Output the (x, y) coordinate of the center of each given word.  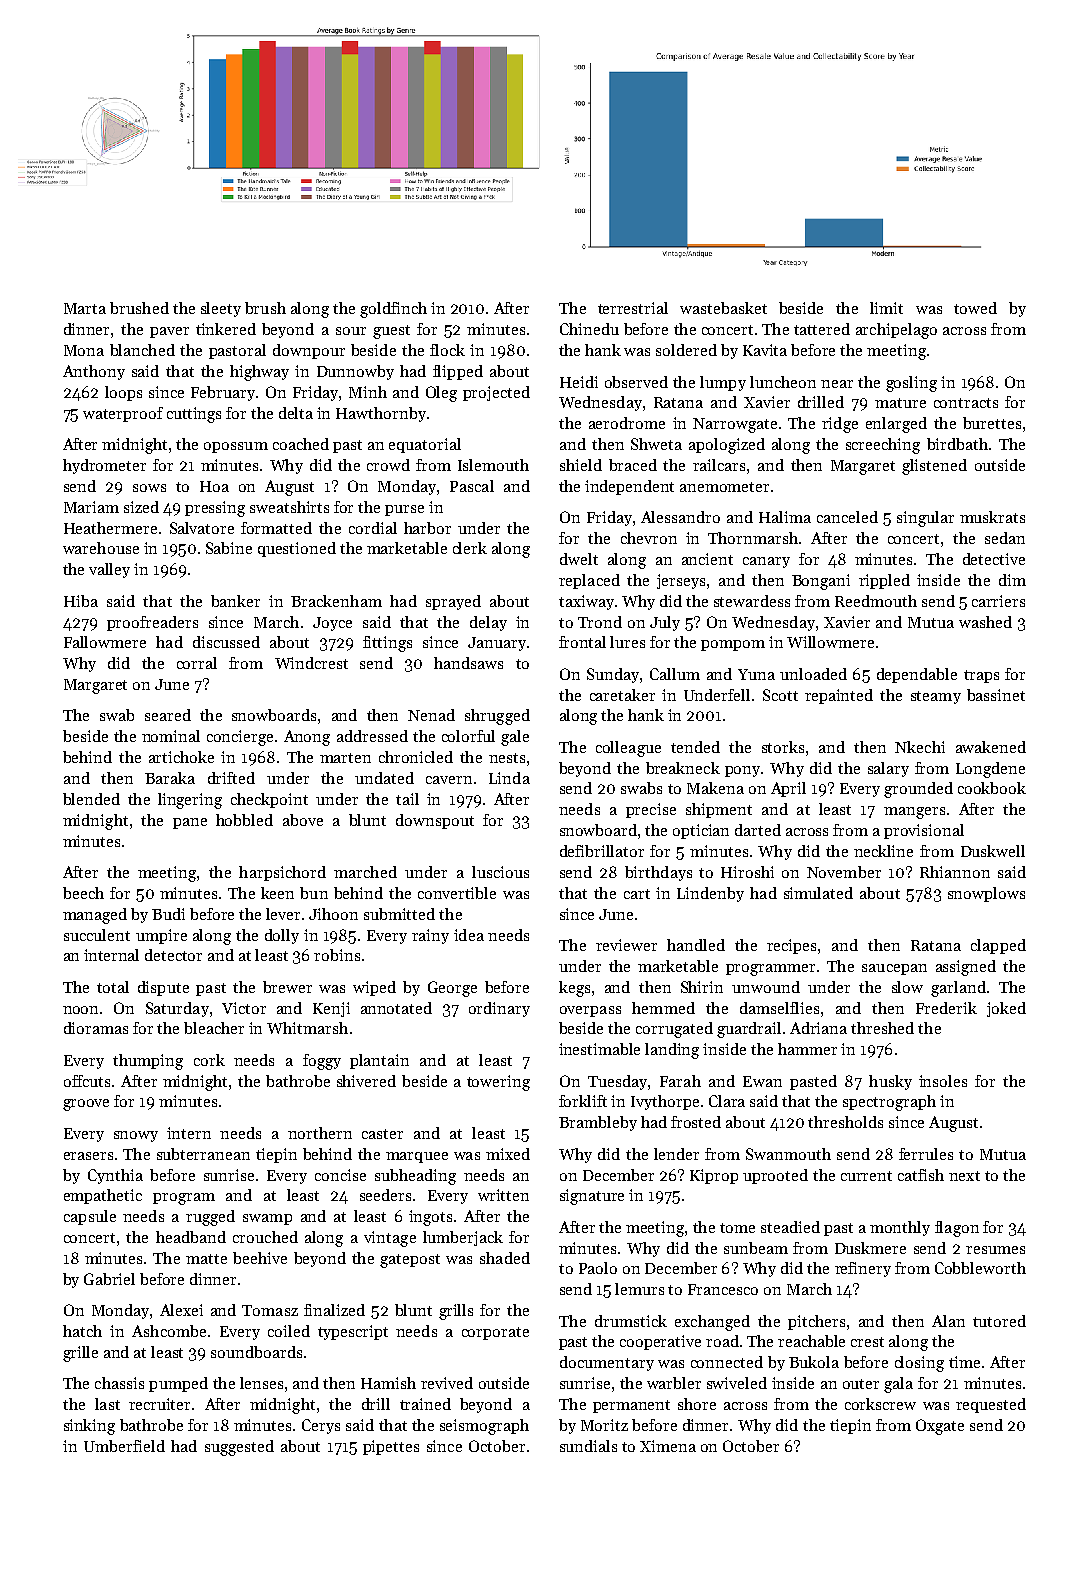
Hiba (81, 601)
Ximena (668, 1446)
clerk (470, 548)
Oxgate (940, 1427)
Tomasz (270, 1310)
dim (1012, 580)
